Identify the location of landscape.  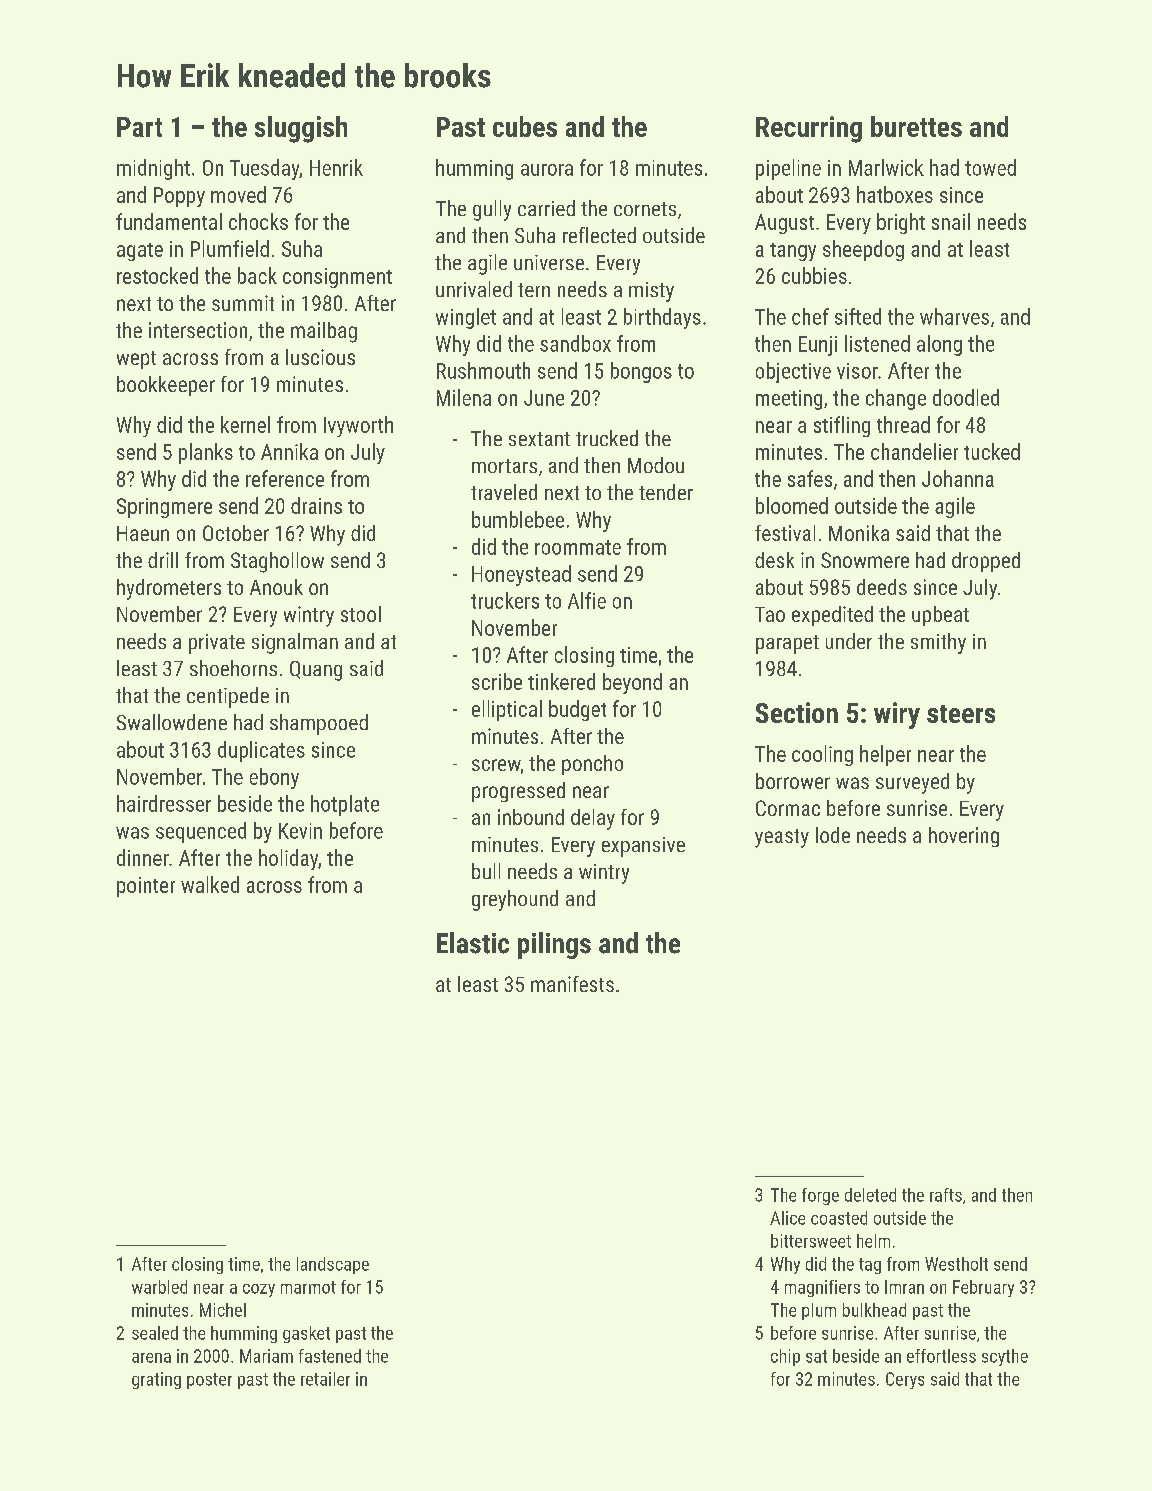
(333, 1265).
